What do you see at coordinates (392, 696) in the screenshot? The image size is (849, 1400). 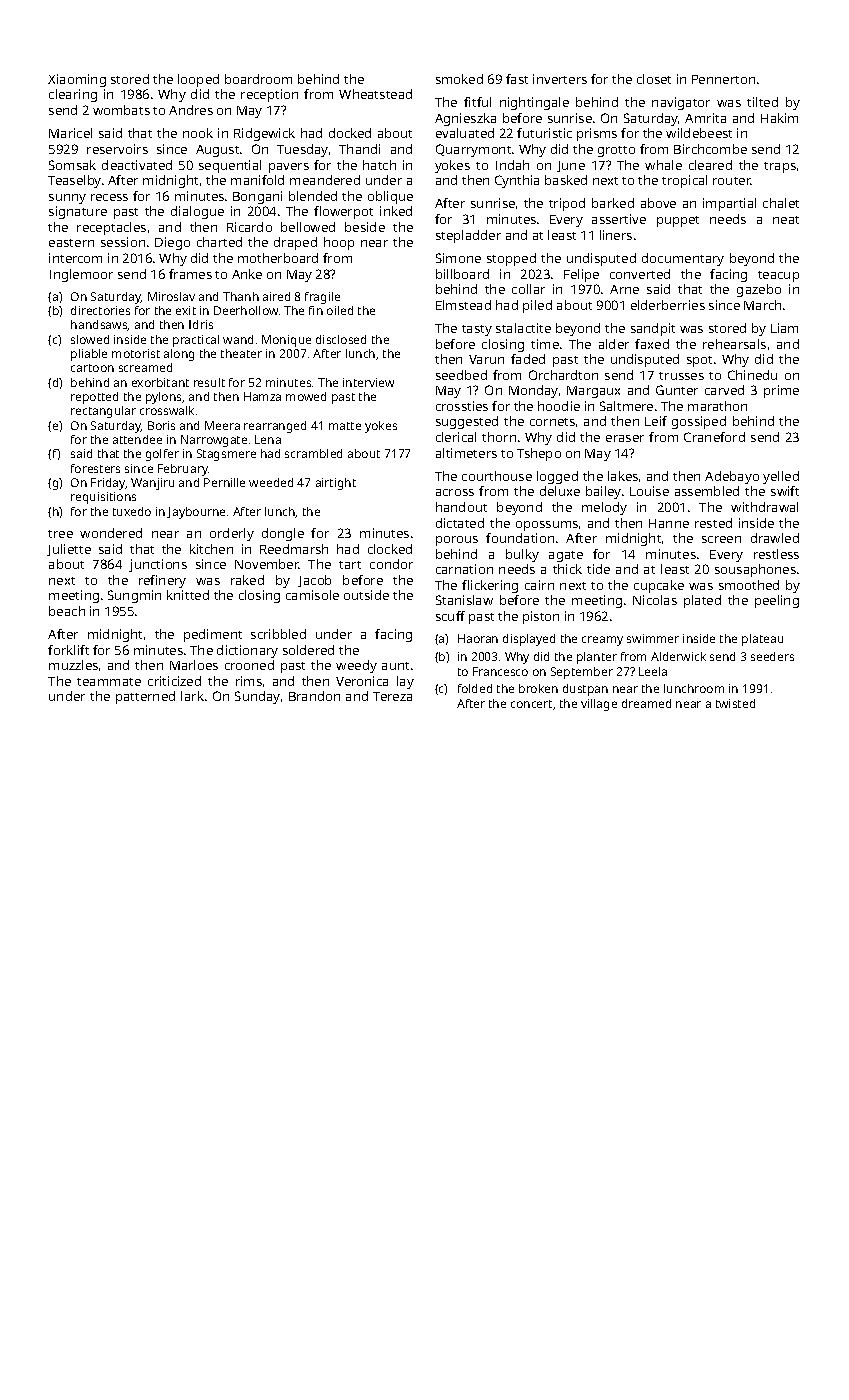 I see `Tereza` at bounding box center [392, 696].
